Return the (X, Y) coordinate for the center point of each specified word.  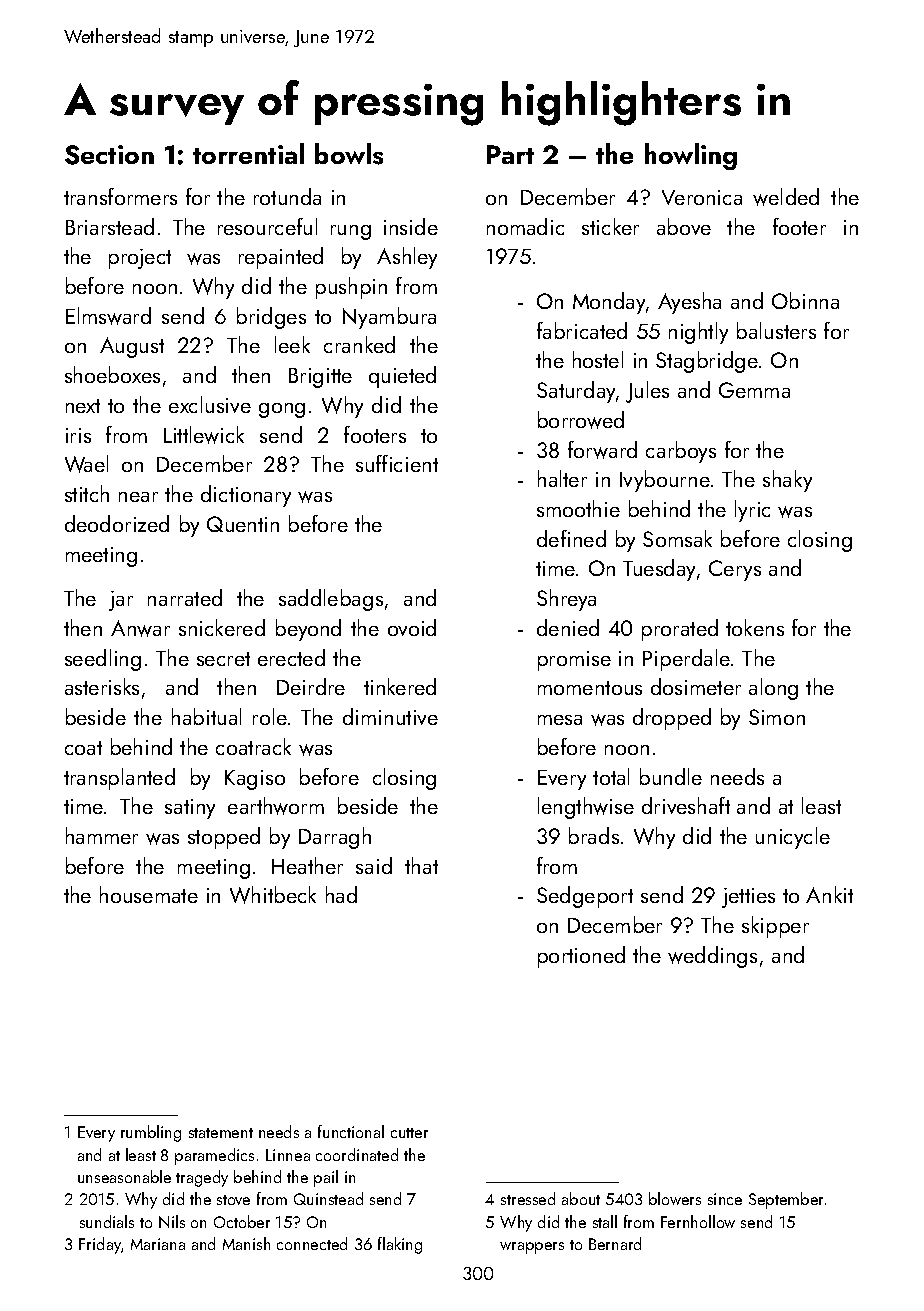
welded (786, 197)
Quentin (243, 524)
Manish (246, 1243)
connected (312, 1243)
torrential (248, 153)
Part (510, 154)
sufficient (397, 463)
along (773, 689)
